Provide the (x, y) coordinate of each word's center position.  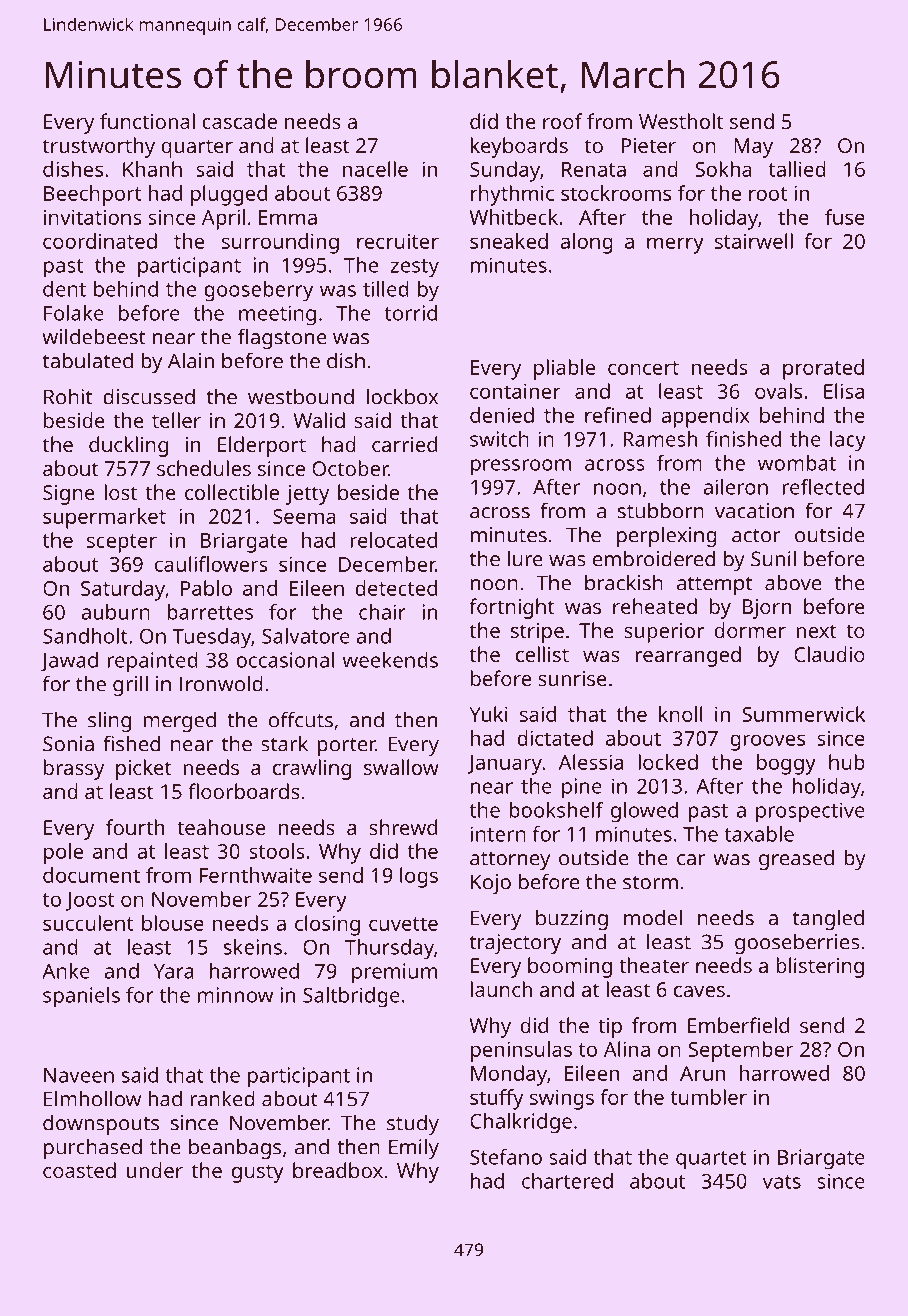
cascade (239, 121)
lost (120, 492)
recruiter (398, 241)
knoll (681, 714)
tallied (797, 169)
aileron (735, 487)
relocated (393, 540)
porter (346, 747)
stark (284, 743)
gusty (258, 1173)
